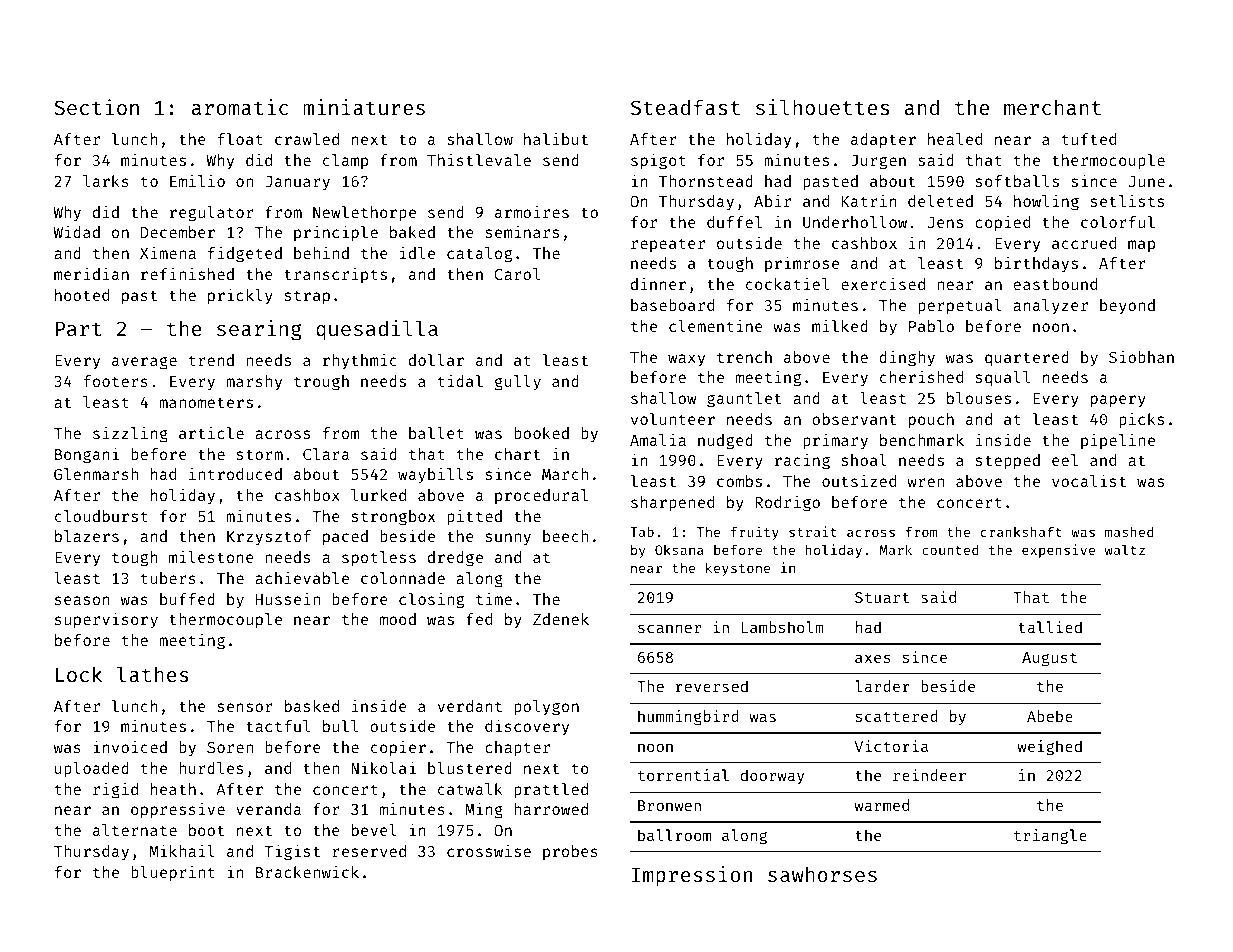 The image size is (1233, 952). I want to click on rigid, so click(115, 790).
